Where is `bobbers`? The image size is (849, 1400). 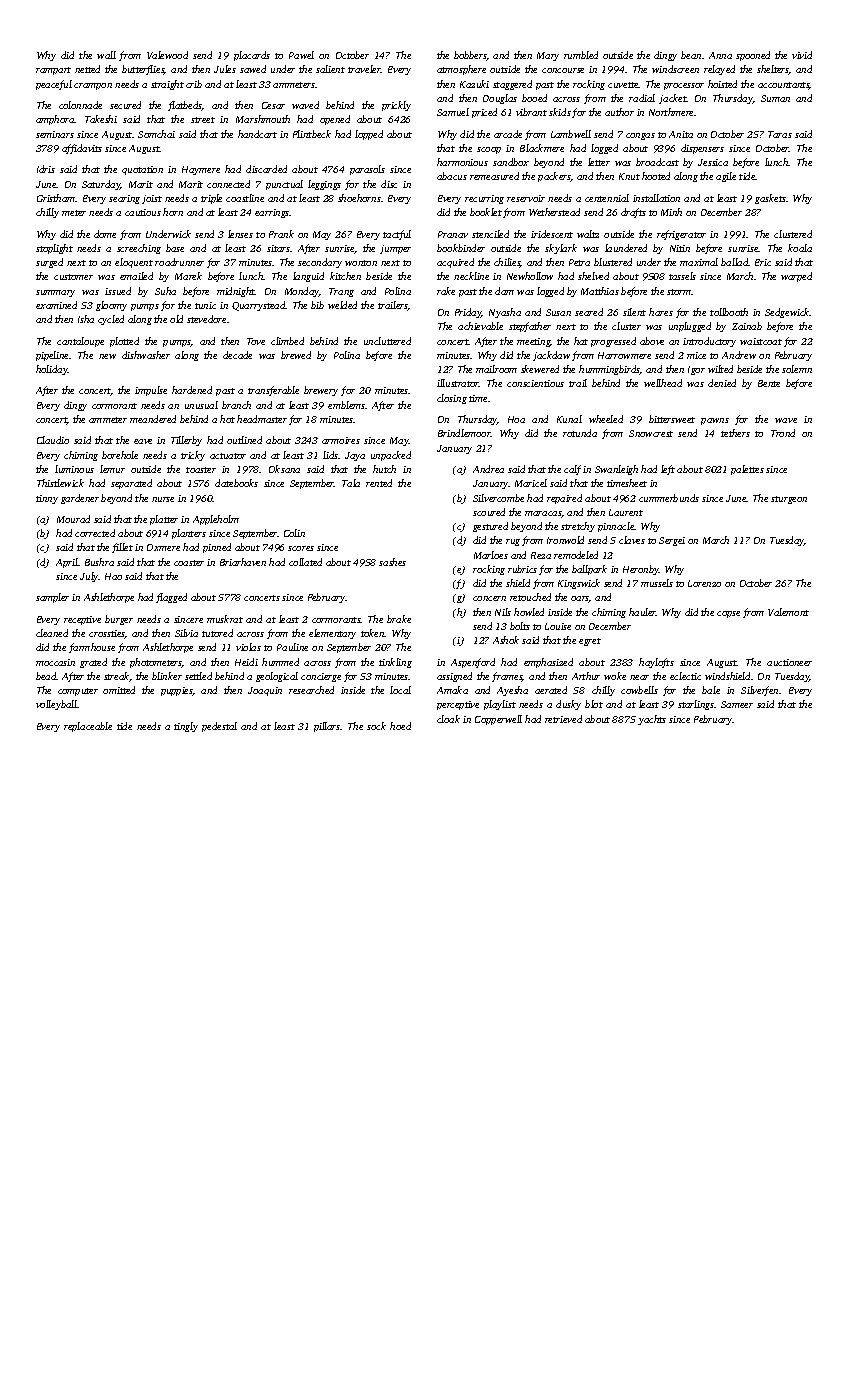 bobbers is located at coordinates (470, 56).
